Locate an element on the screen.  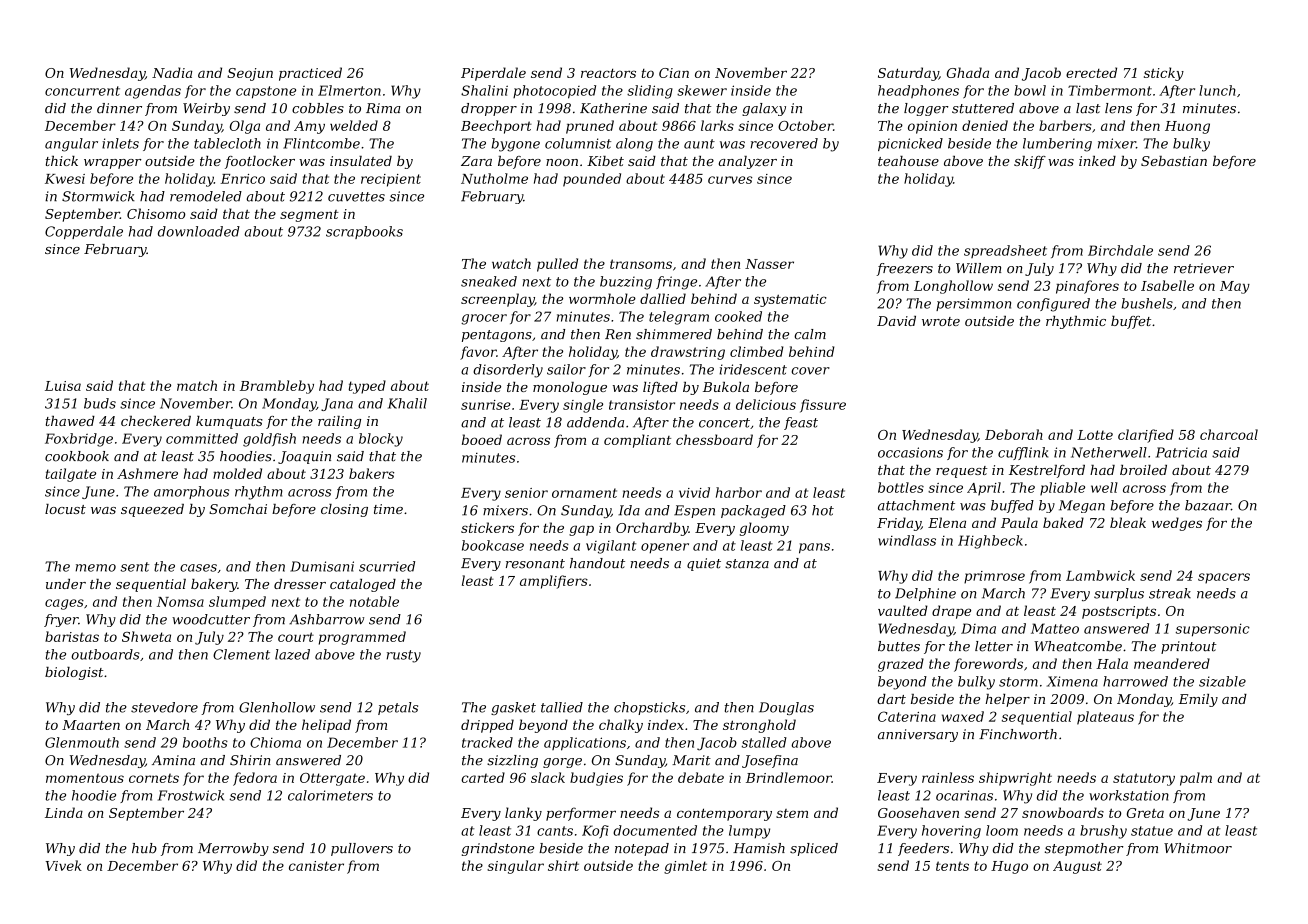
October is located at coordinates (805, 125).
